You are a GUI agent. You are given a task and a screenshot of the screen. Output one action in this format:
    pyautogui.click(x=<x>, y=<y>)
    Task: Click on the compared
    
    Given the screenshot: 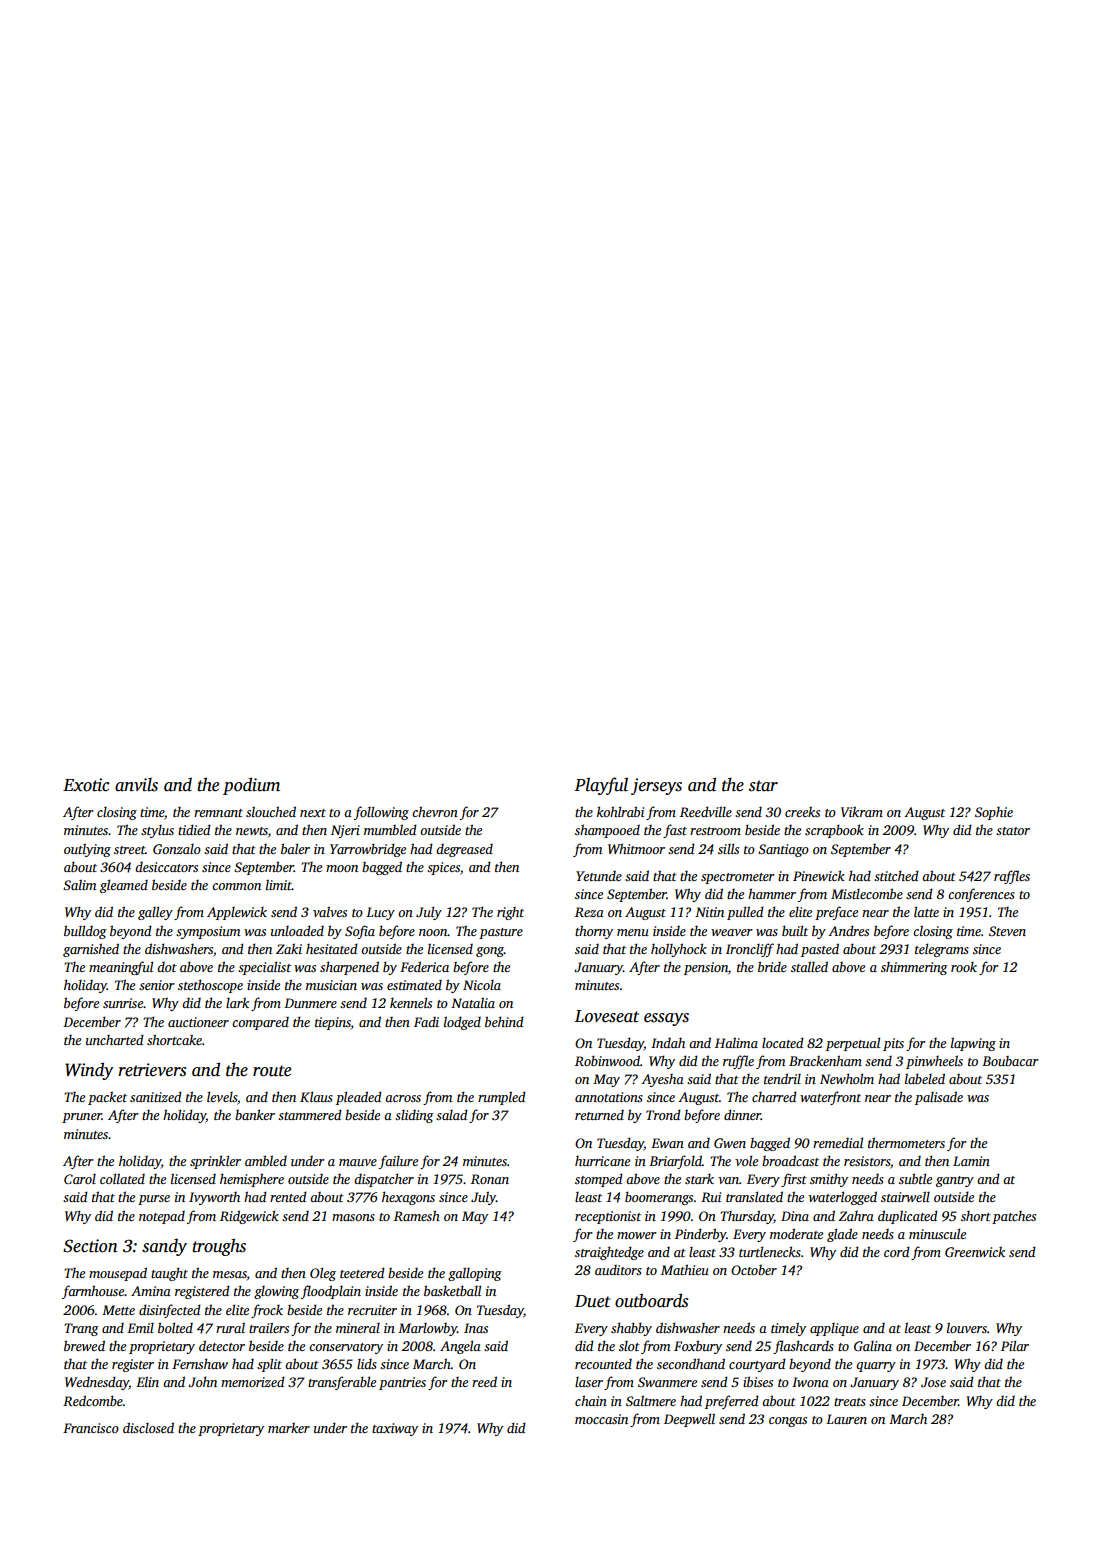 What is the action you would take?
    pyautogui.click(x=260, y=1023)
